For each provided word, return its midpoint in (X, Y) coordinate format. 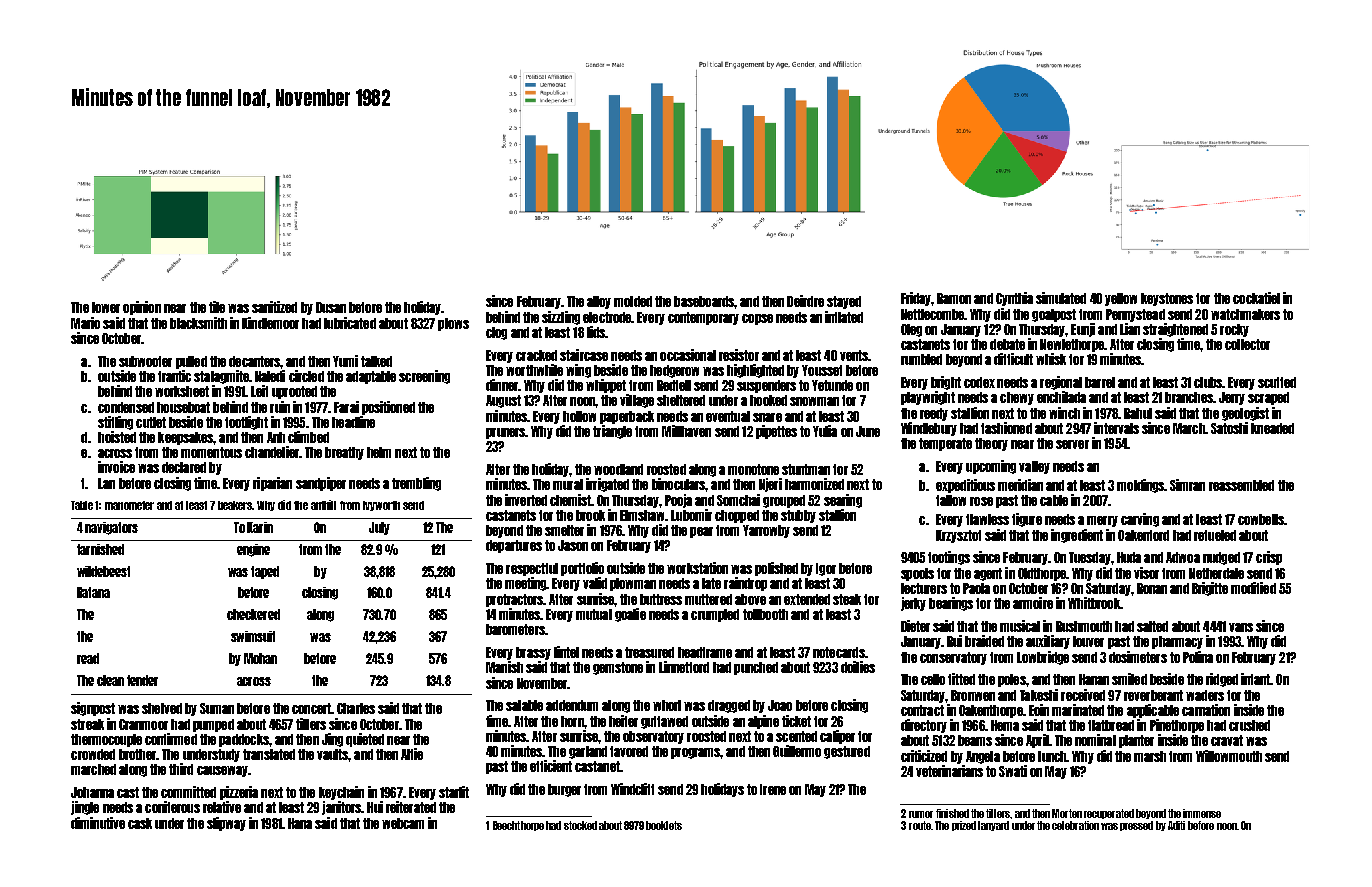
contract (922, 710)
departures (514, 546)
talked (376, 361)
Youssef (822, 370)
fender (142, 680)
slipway (226, 824)
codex (979, 382)
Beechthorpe (518, 826)
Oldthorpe (1042, 574)
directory (924, 726)
